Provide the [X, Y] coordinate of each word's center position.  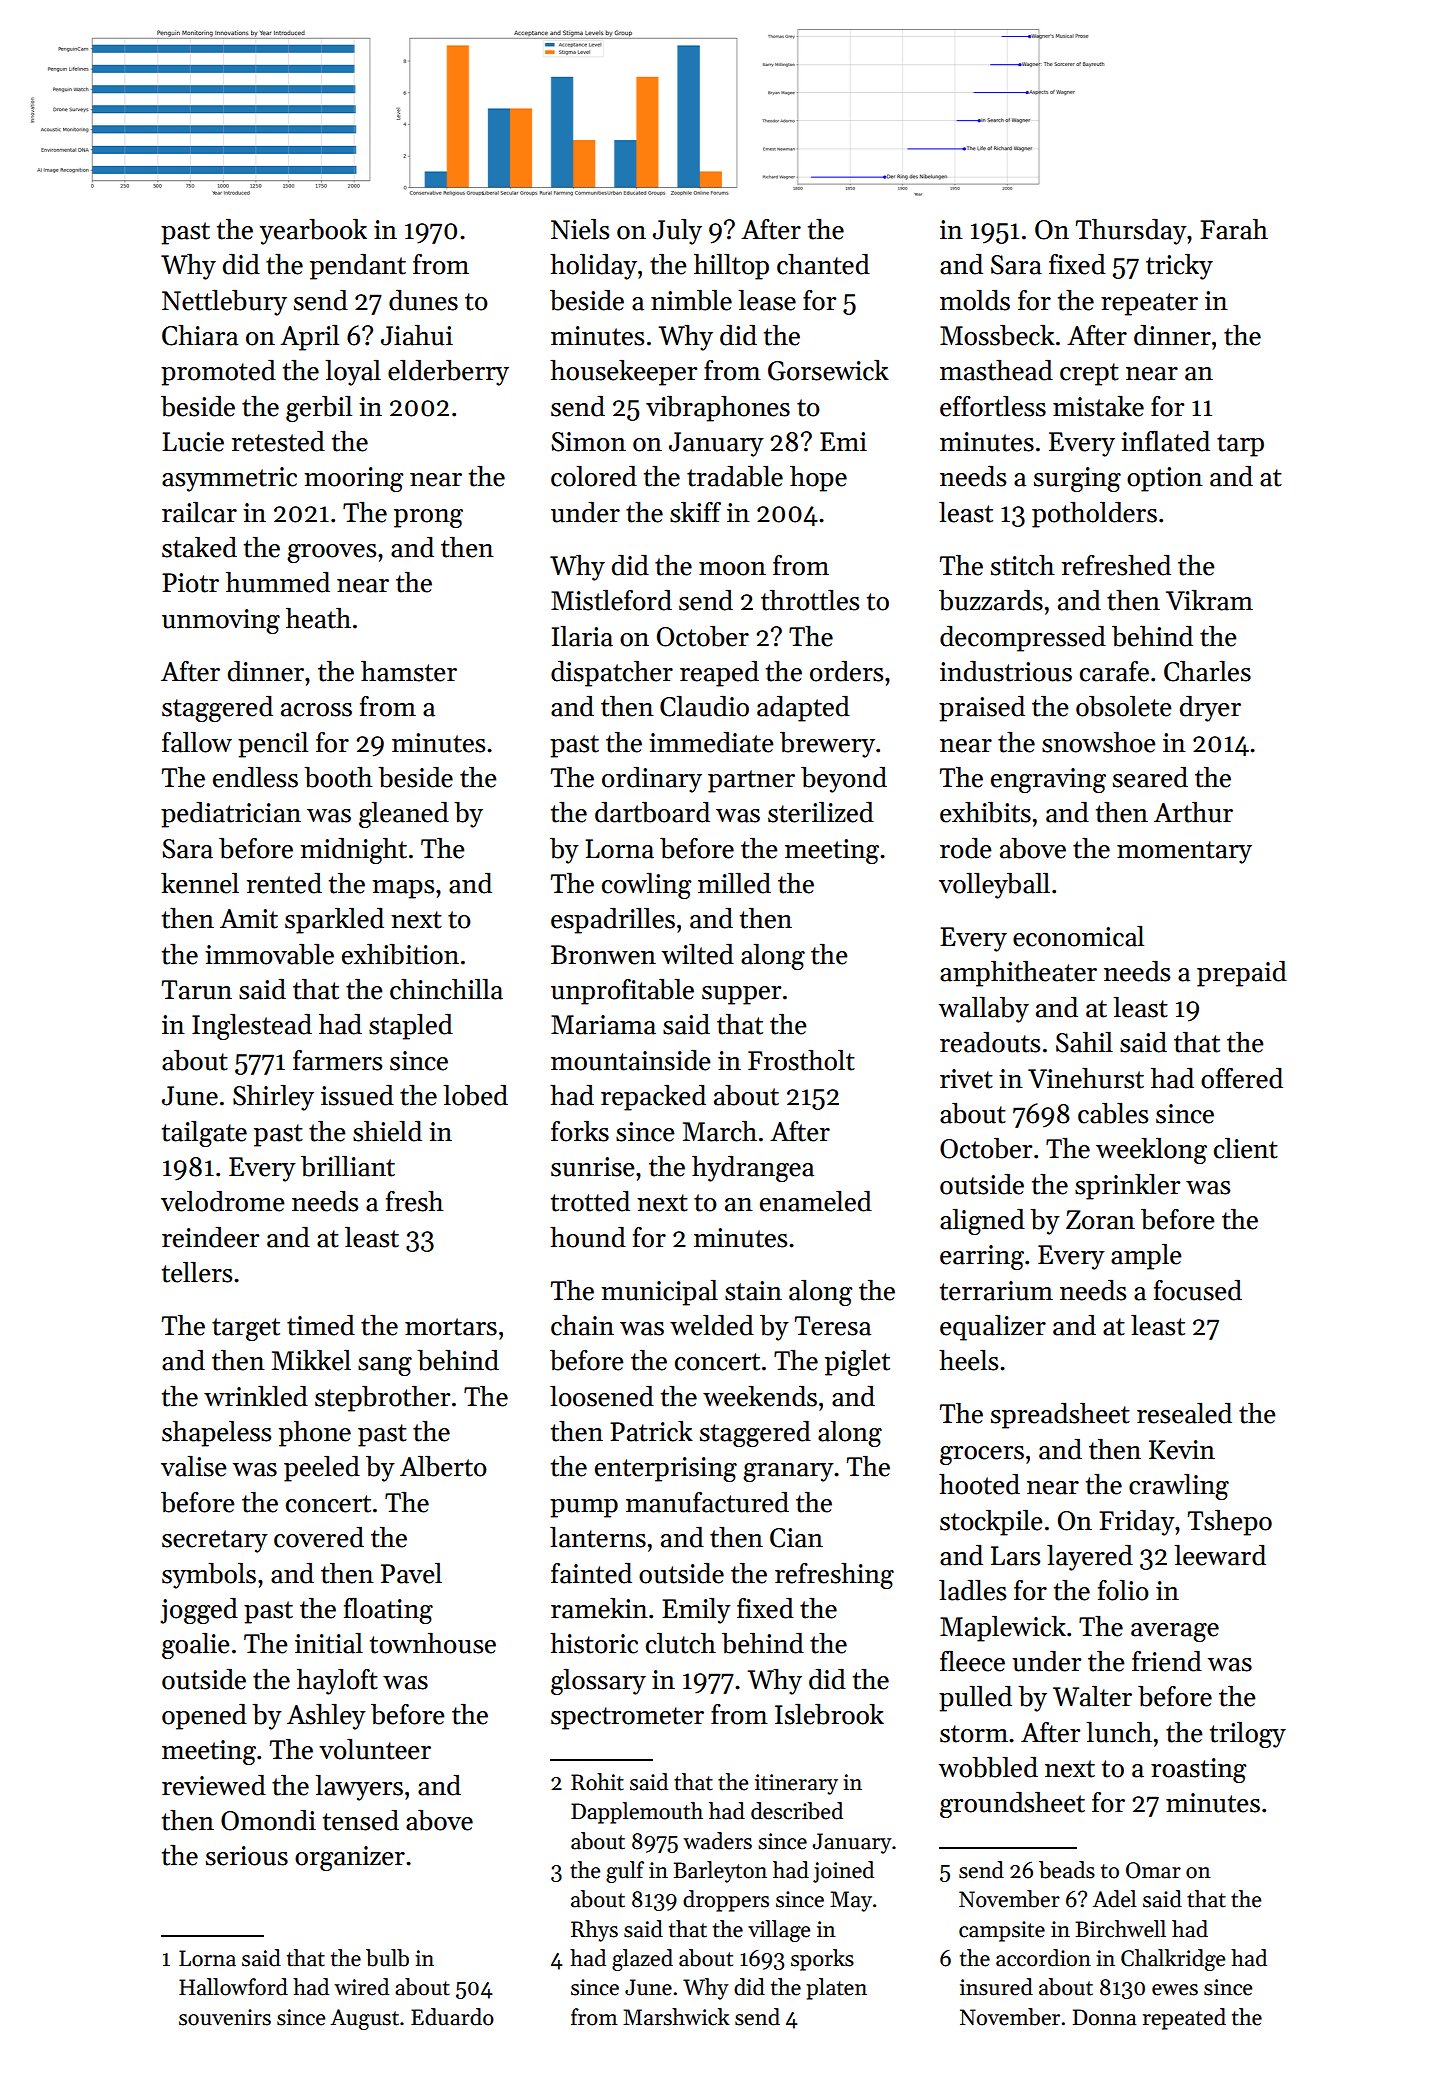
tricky [1179, 267]
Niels [580, 229]
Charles [1207, 671]
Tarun [197, 990]
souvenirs [225, 2017]
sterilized [821, 812]
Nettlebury [224, 303]
